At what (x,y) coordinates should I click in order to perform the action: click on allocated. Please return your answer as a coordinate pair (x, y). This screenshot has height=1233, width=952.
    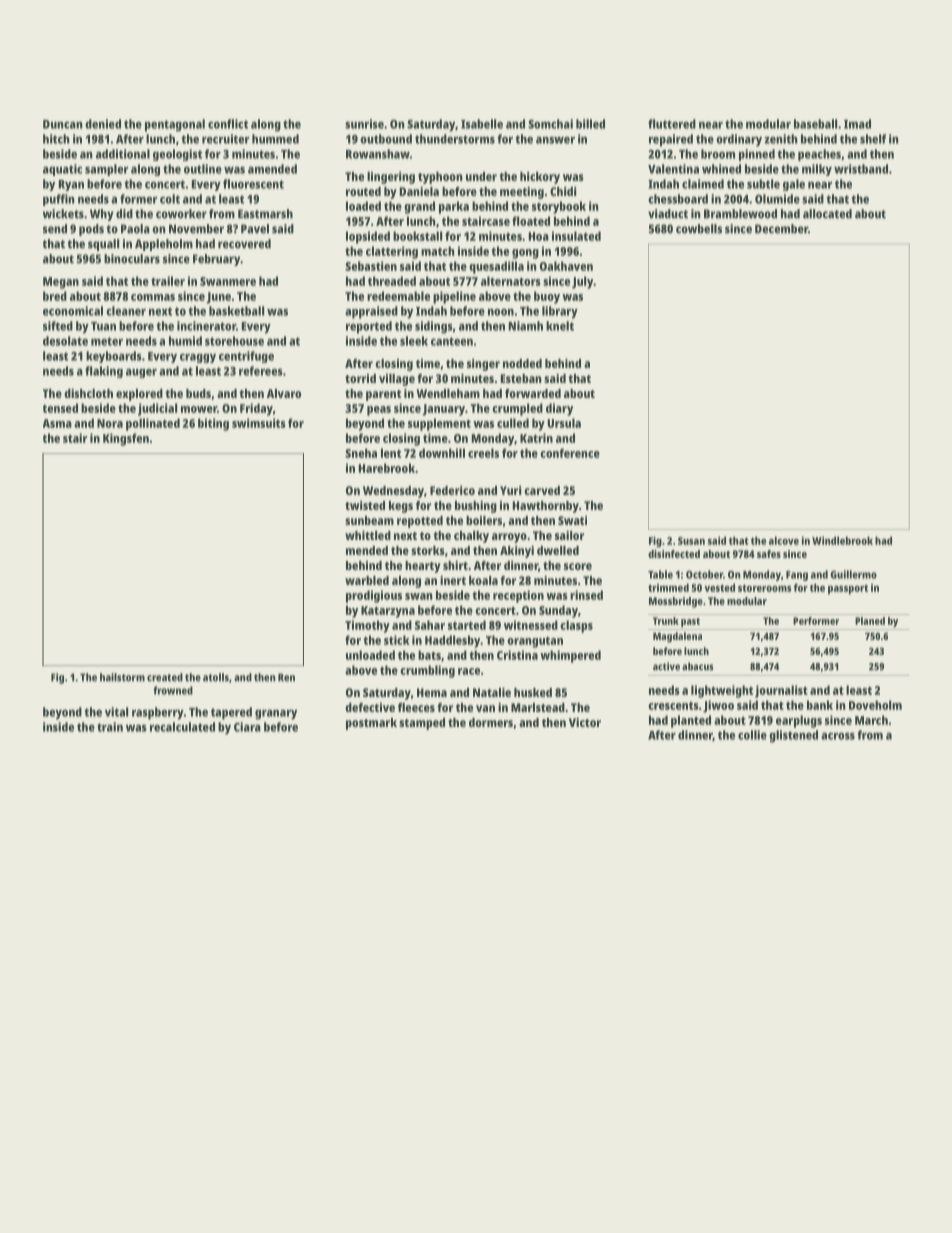
    Looking at the image, I should click on (827, 214).
